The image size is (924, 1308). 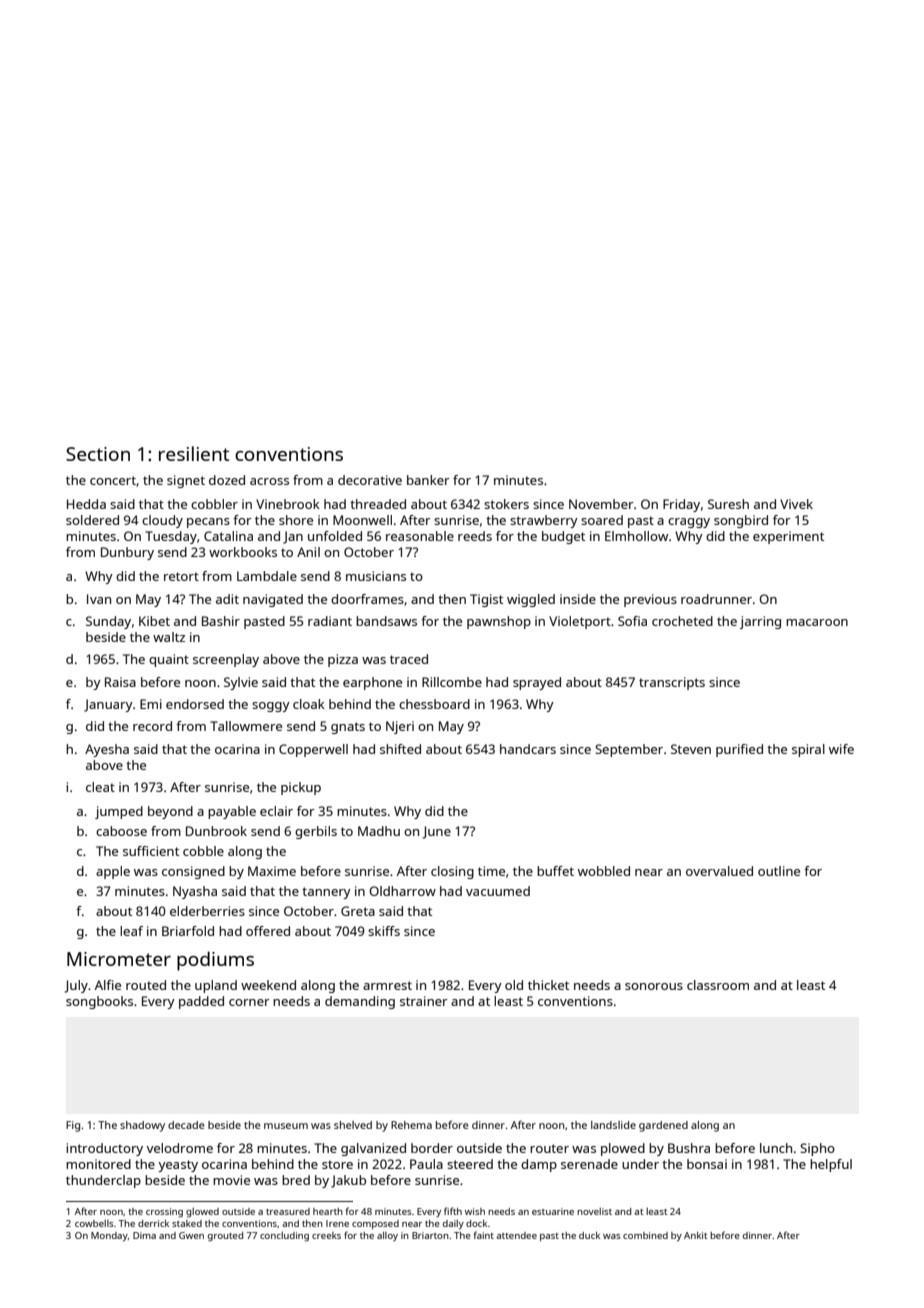 I want to click on movie, so click(x=231, y=1180).
